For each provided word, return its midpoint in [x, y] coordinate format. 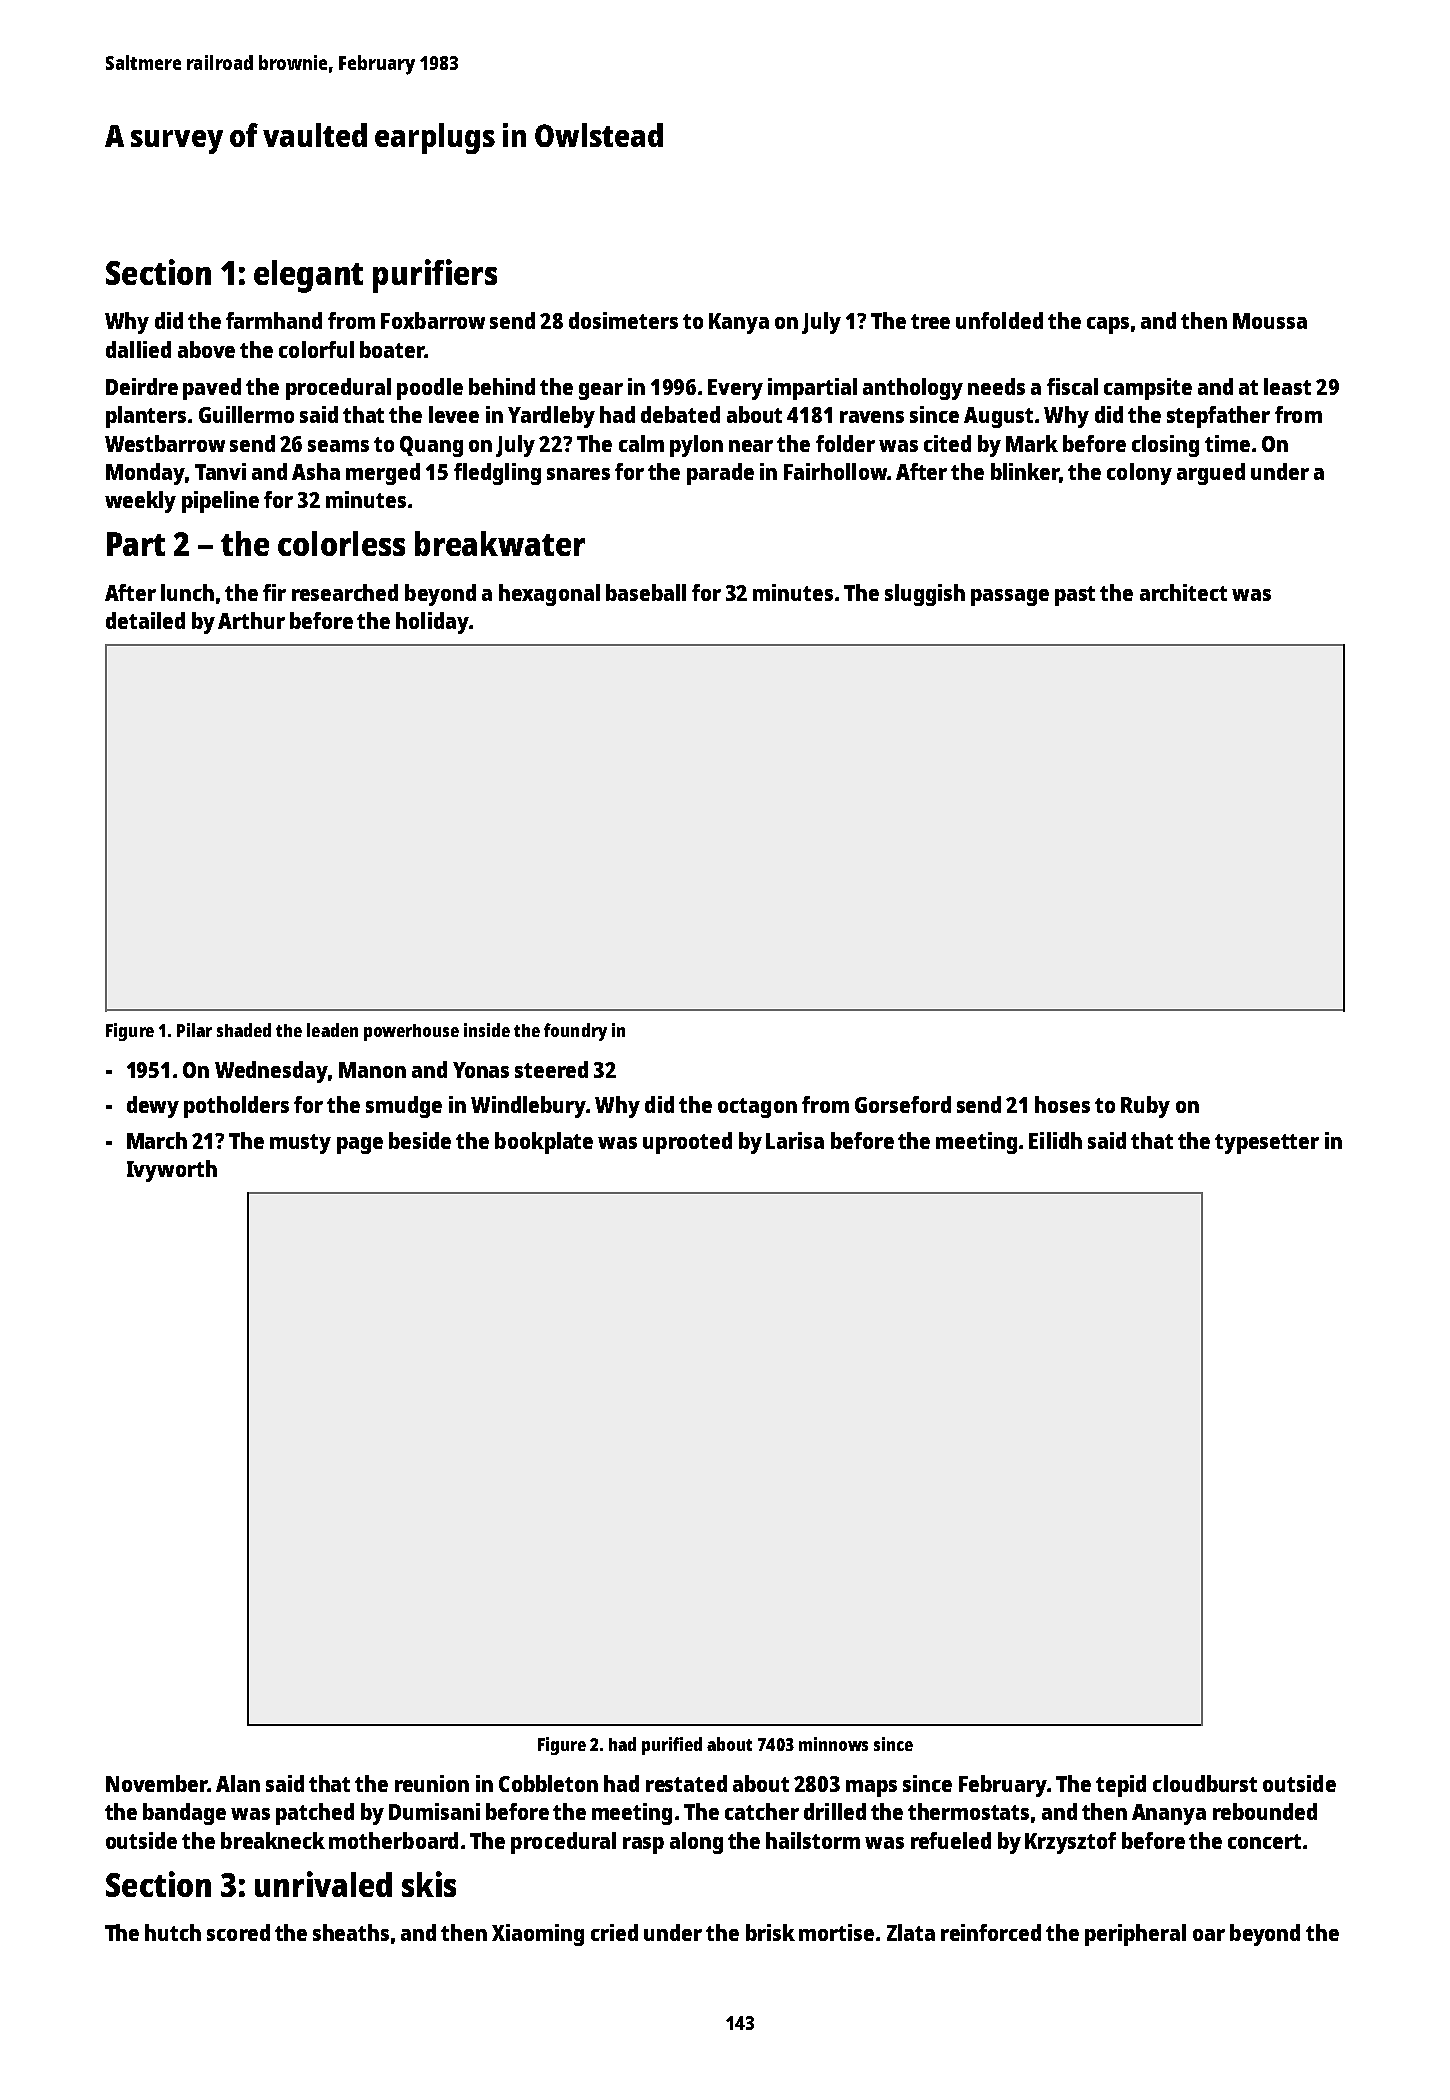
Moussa [1270, 321]
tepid [1121, 1786]
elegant [308, 276]
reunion [432, 1783]
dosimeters [623, 320]
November [156, 1783]
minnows [833, 1744]
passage [1010, 597]
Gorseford [903, 1104]
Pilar [194, 1030]
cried [614, 1932]
